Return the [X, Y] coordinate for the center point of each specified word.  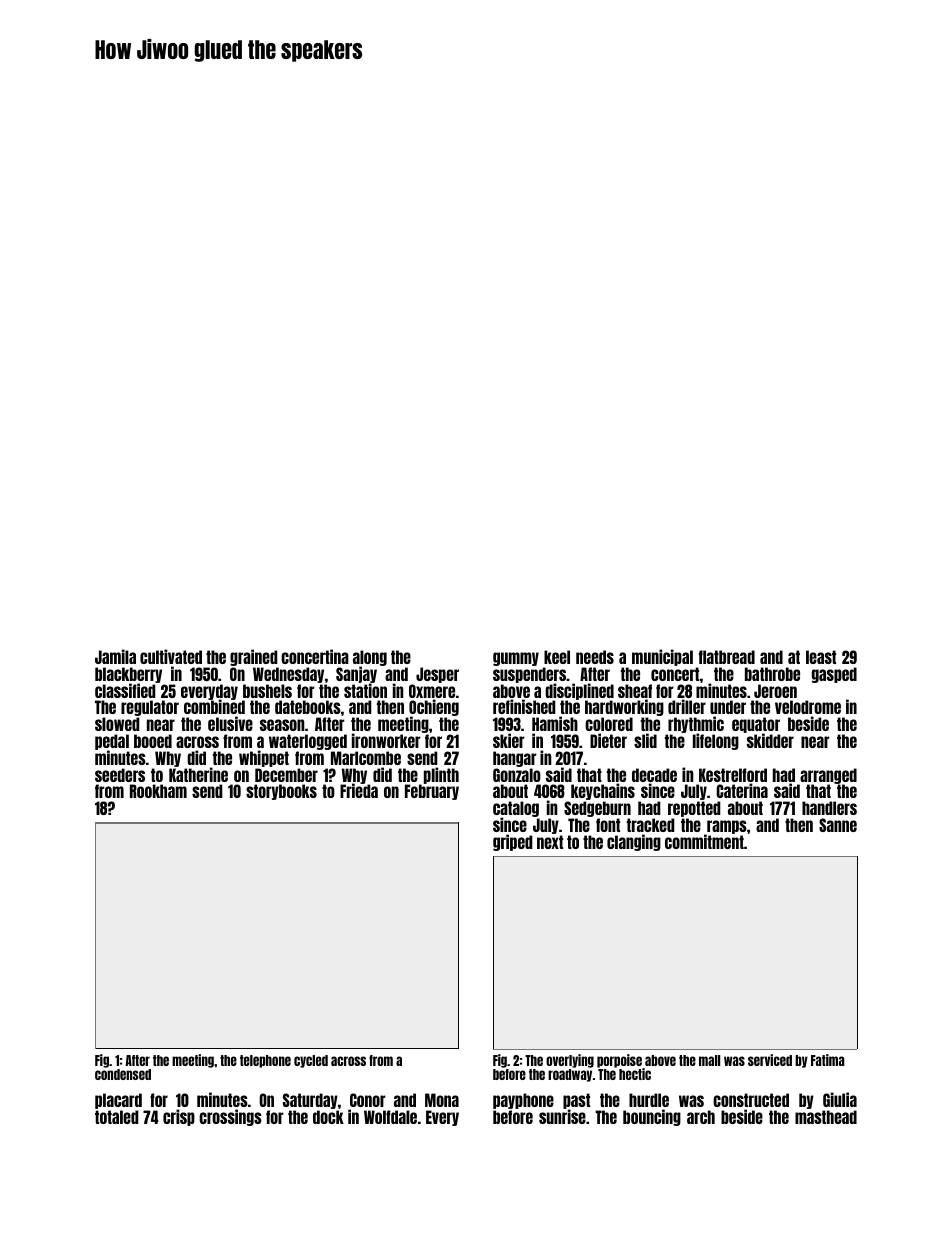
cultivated [171, 656]
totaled [117, 1117]
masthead [826, 1117]
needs [595, 657]
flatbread [727, 657]
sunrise [562, 1117]
